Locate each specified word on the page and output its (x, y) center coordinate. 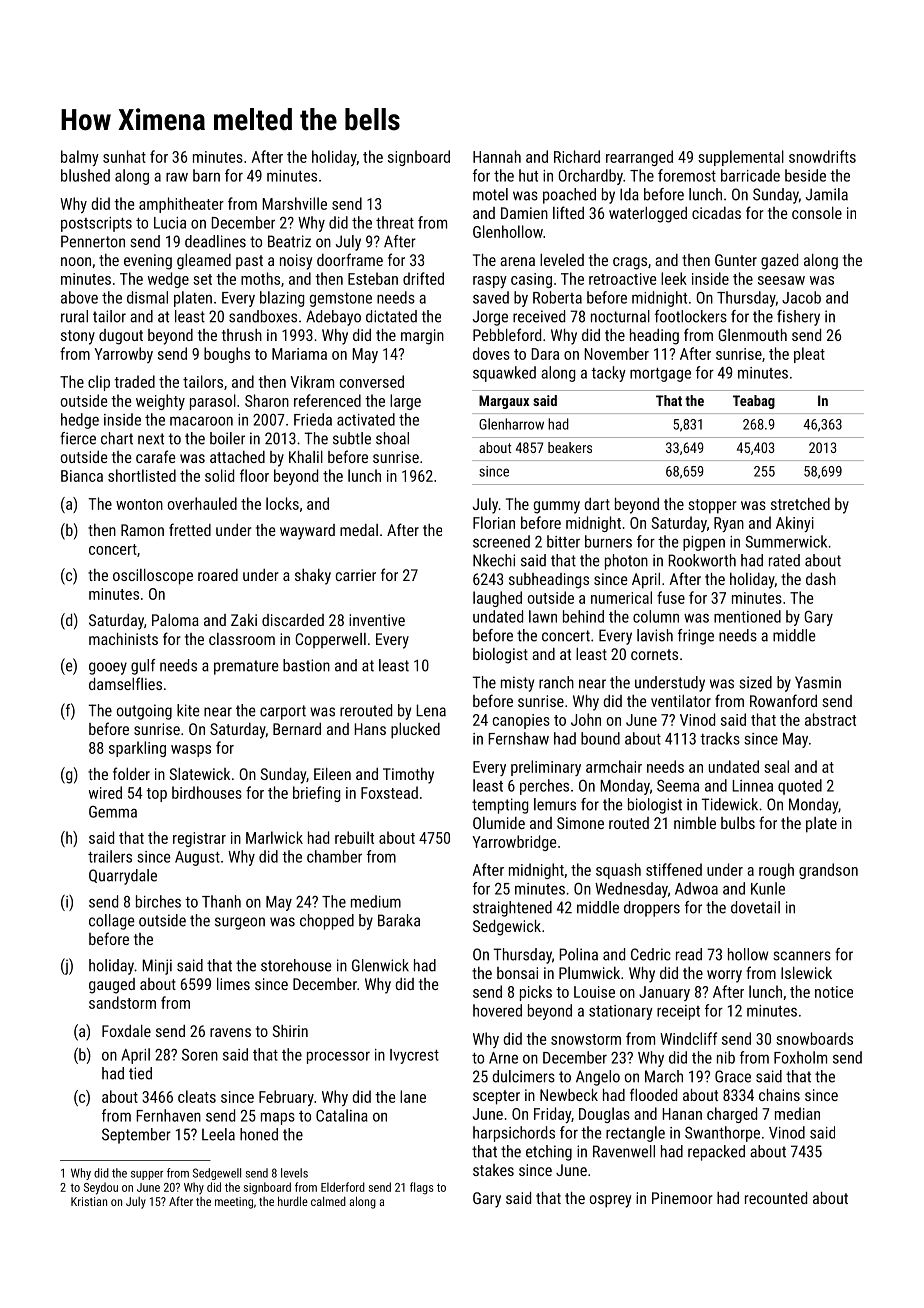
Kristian (89, 1201)
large (405, 402)
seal (776, 766)
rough (776, 871)
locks (282, 503)
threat (395, 222)
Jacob (801, 297)
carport (283, 712)
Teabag (754, 402)
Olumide (499, 823)
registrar (199, 839)
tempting (500, 806)
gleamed (204, 262)
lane (413, 1096)
